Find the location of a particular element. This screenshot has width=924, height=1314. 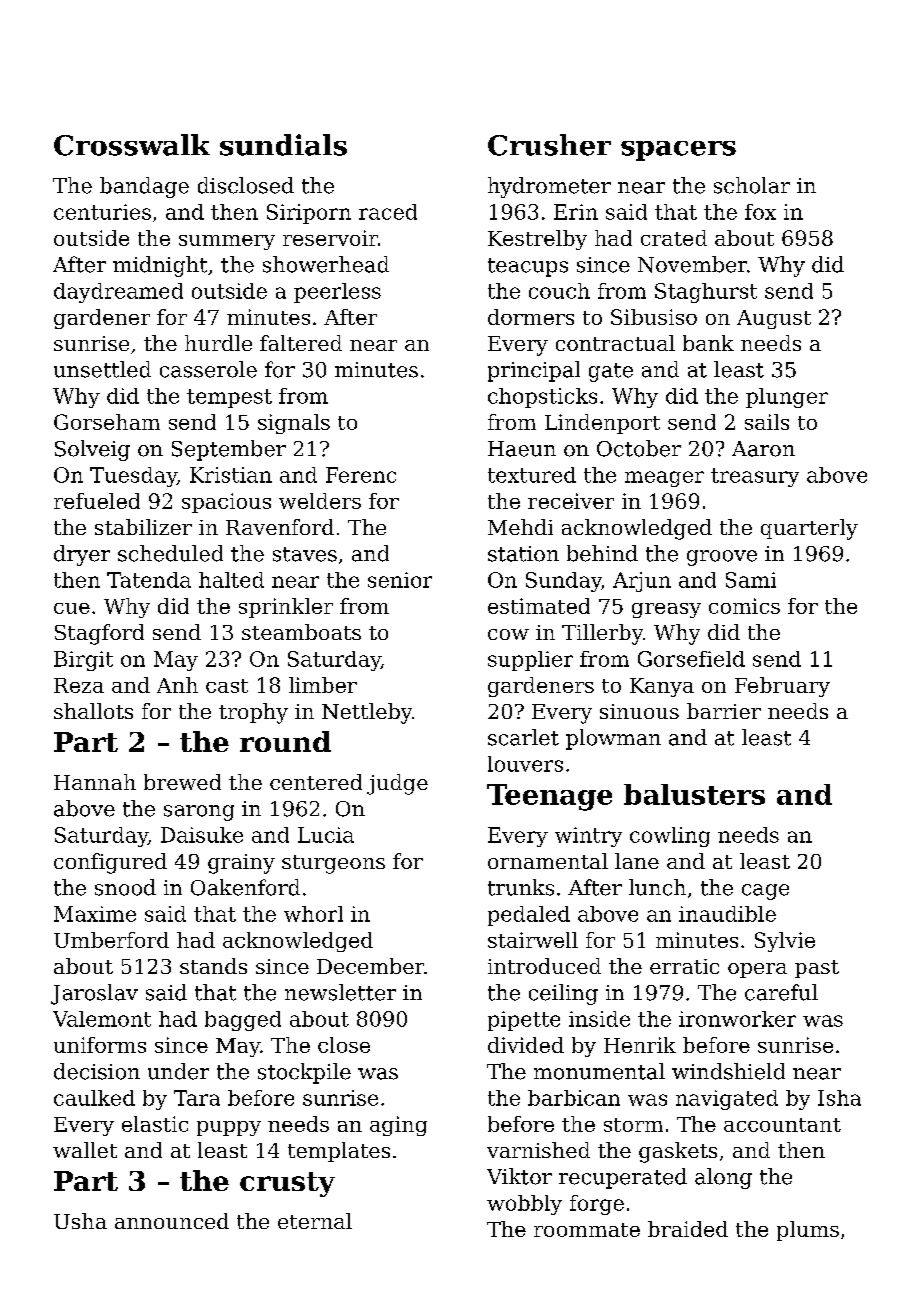

groove is located at coordinates (722, 558).
